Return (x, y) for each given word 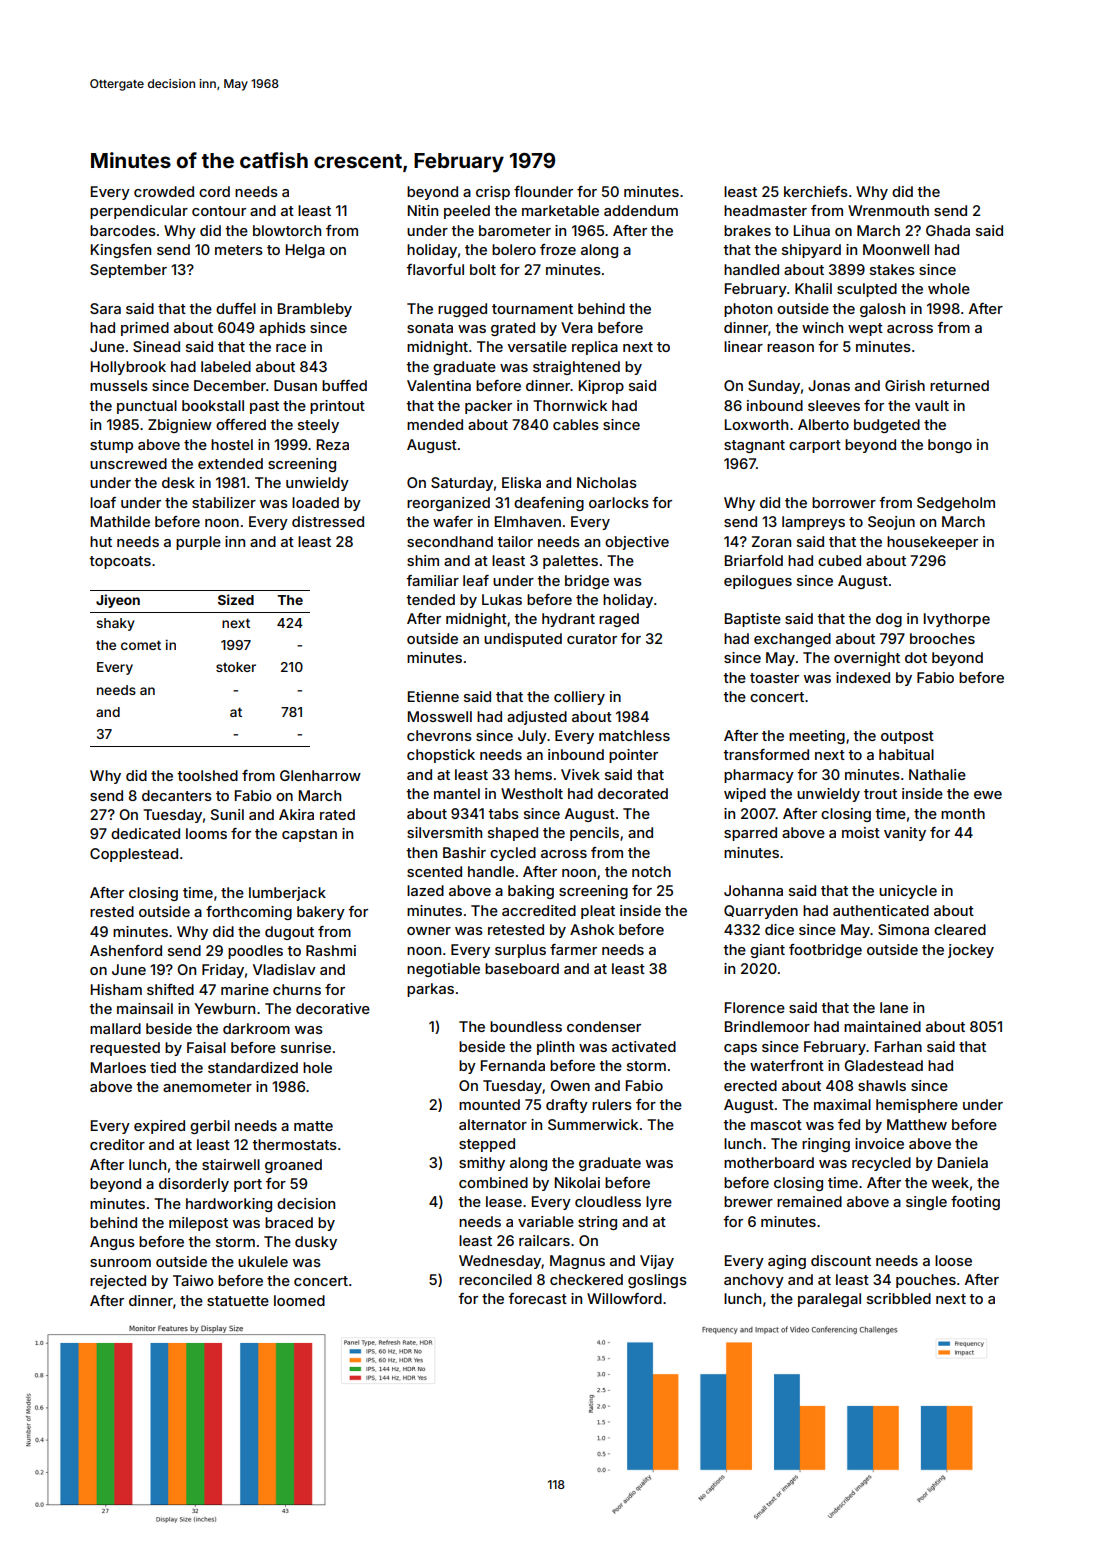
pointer (633, 756)
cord (214, 191)
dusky (316, 1243)
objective (637, 543)
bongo (950, 446)
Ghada (948, 230)
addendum (641, 210)
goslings (657, 1281)
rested (112, 911)
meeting (817, 737)
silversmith (444, 832)
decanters (177, 795)
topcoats (120, 562)
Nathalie (937, 774)
